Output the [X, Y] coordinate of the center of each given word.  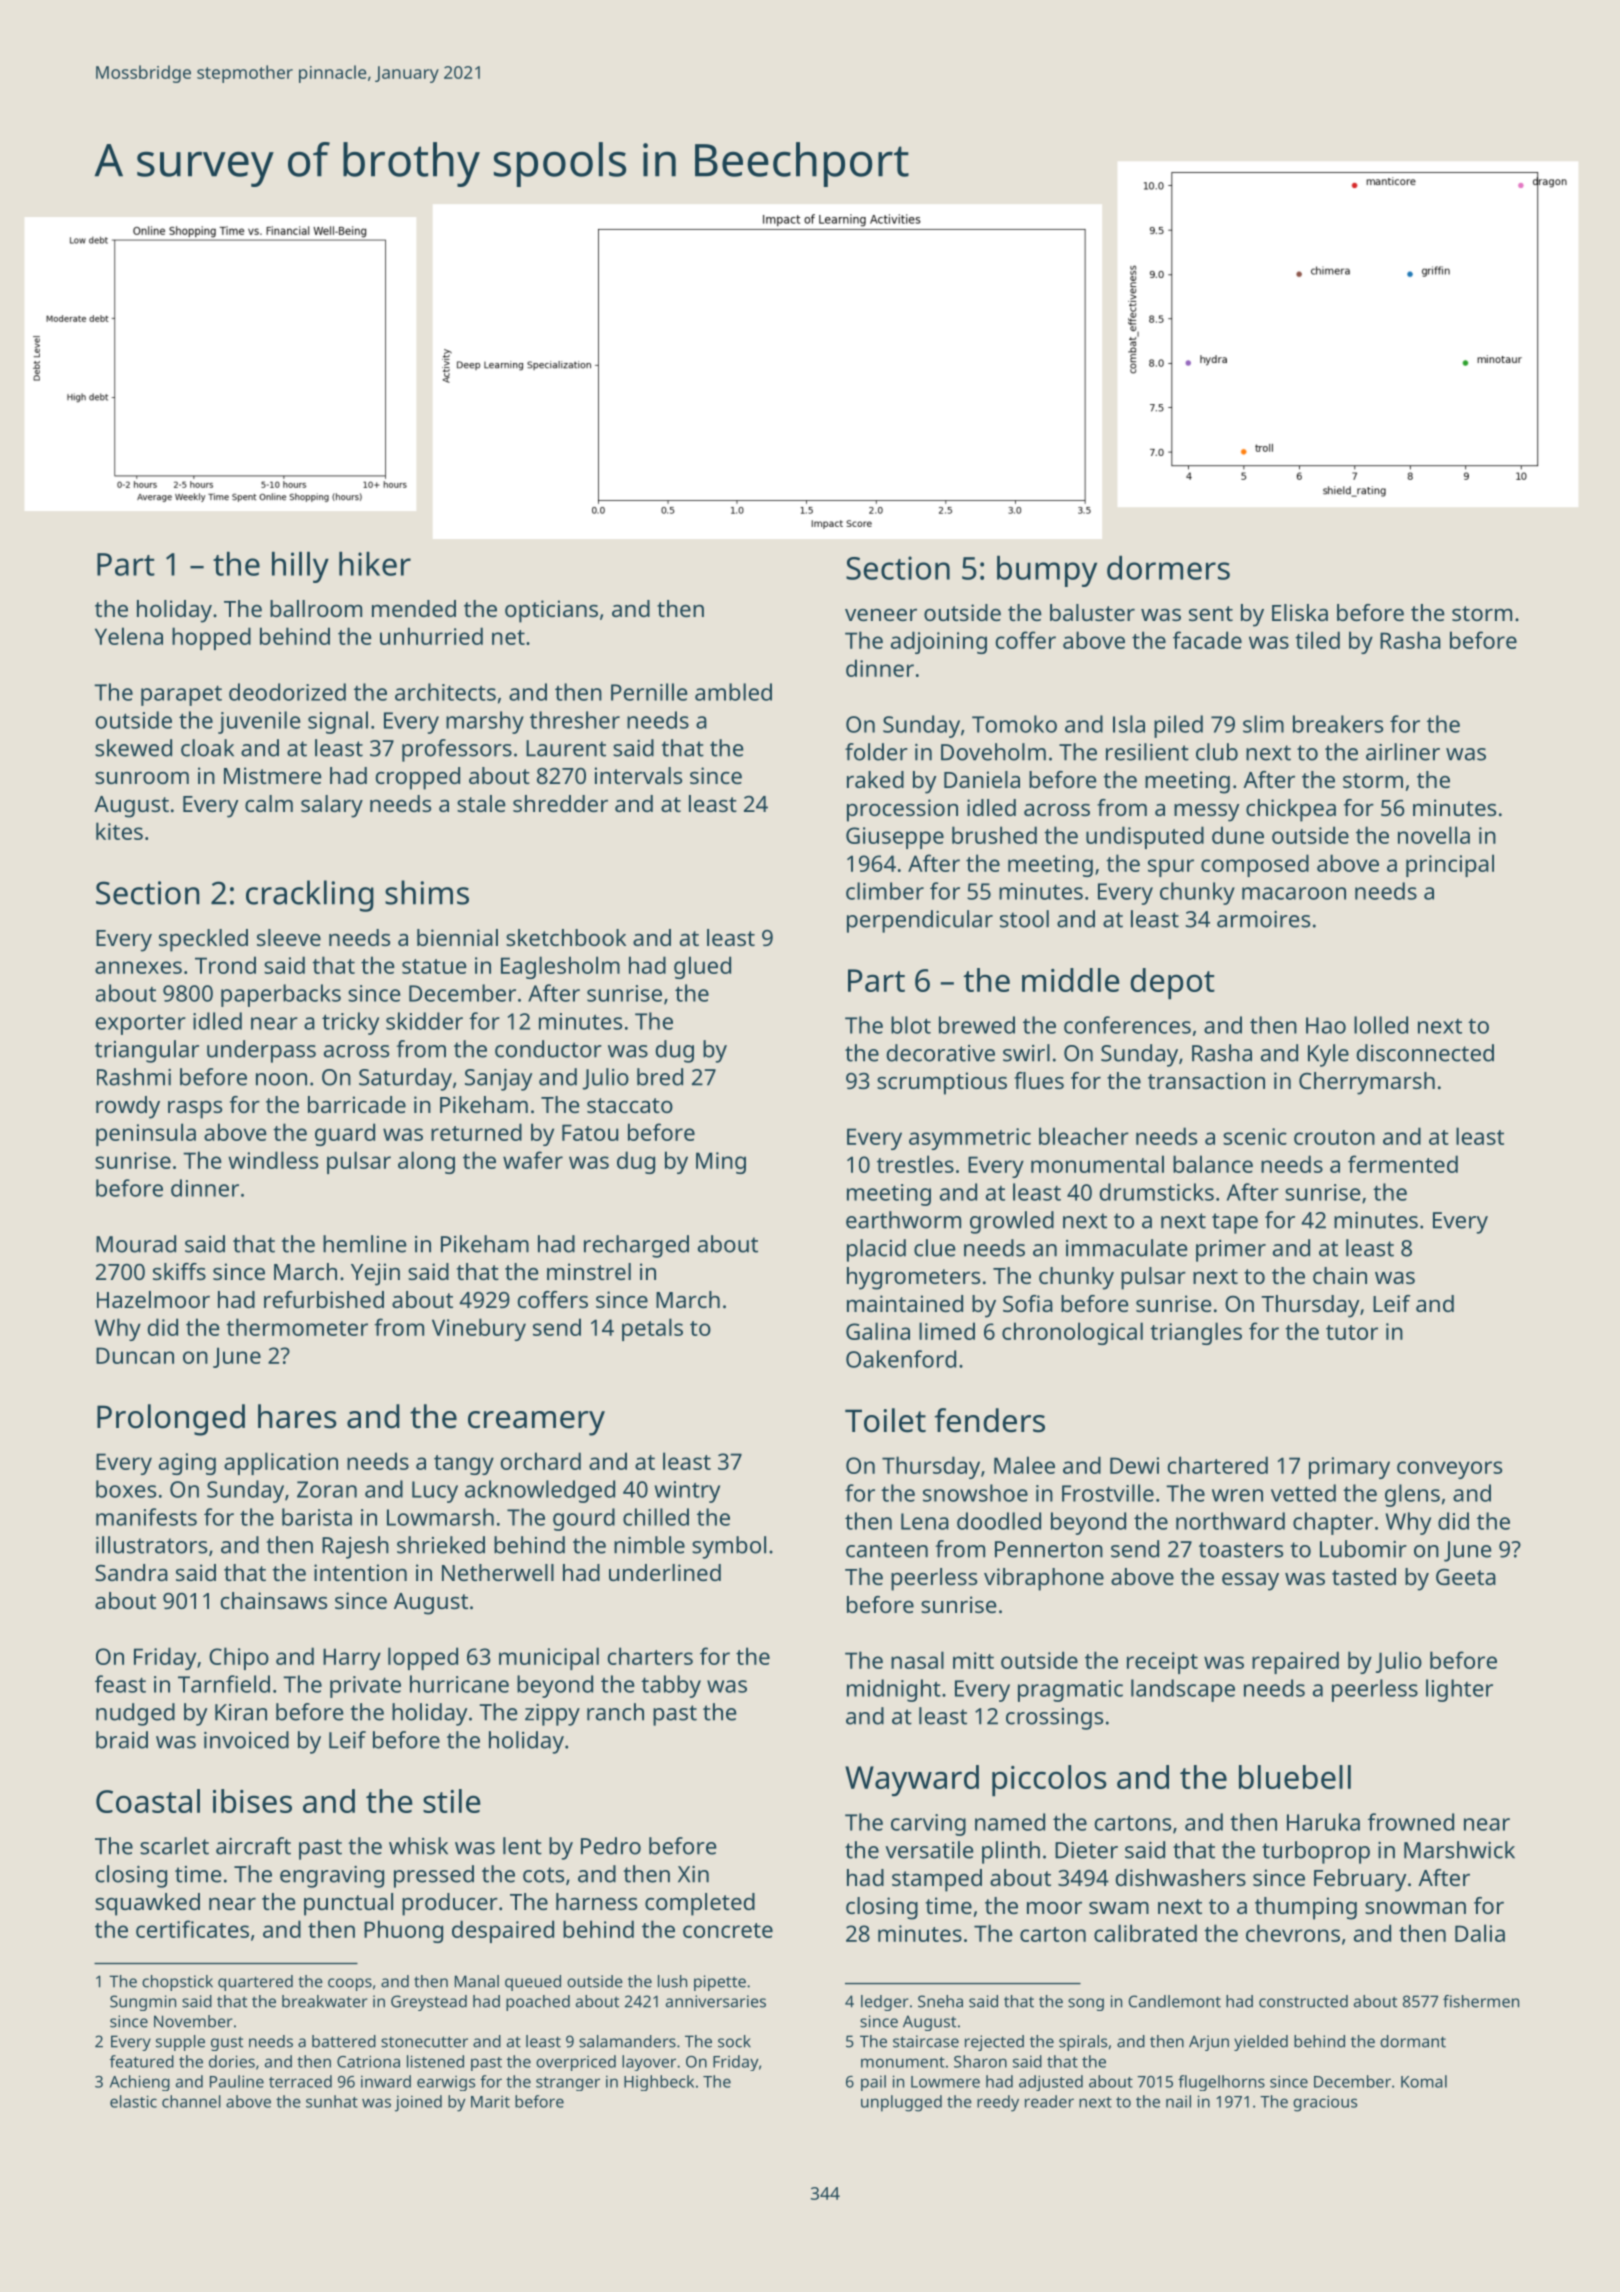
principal [1450, 865]
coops [350, 1984]
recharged [636, 1246]
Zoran [327, 1489]
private [365, 1687]
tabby [671, 1686]
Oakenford [901, 1359]
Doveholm [993, 752]
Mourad [136, 1244]
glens [1412, 1495]
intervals [638, 775]
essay [1250, 1582]
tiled [1317, 640]
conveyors [1449, 1470]
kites [119, 831]
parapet [181, 695]
